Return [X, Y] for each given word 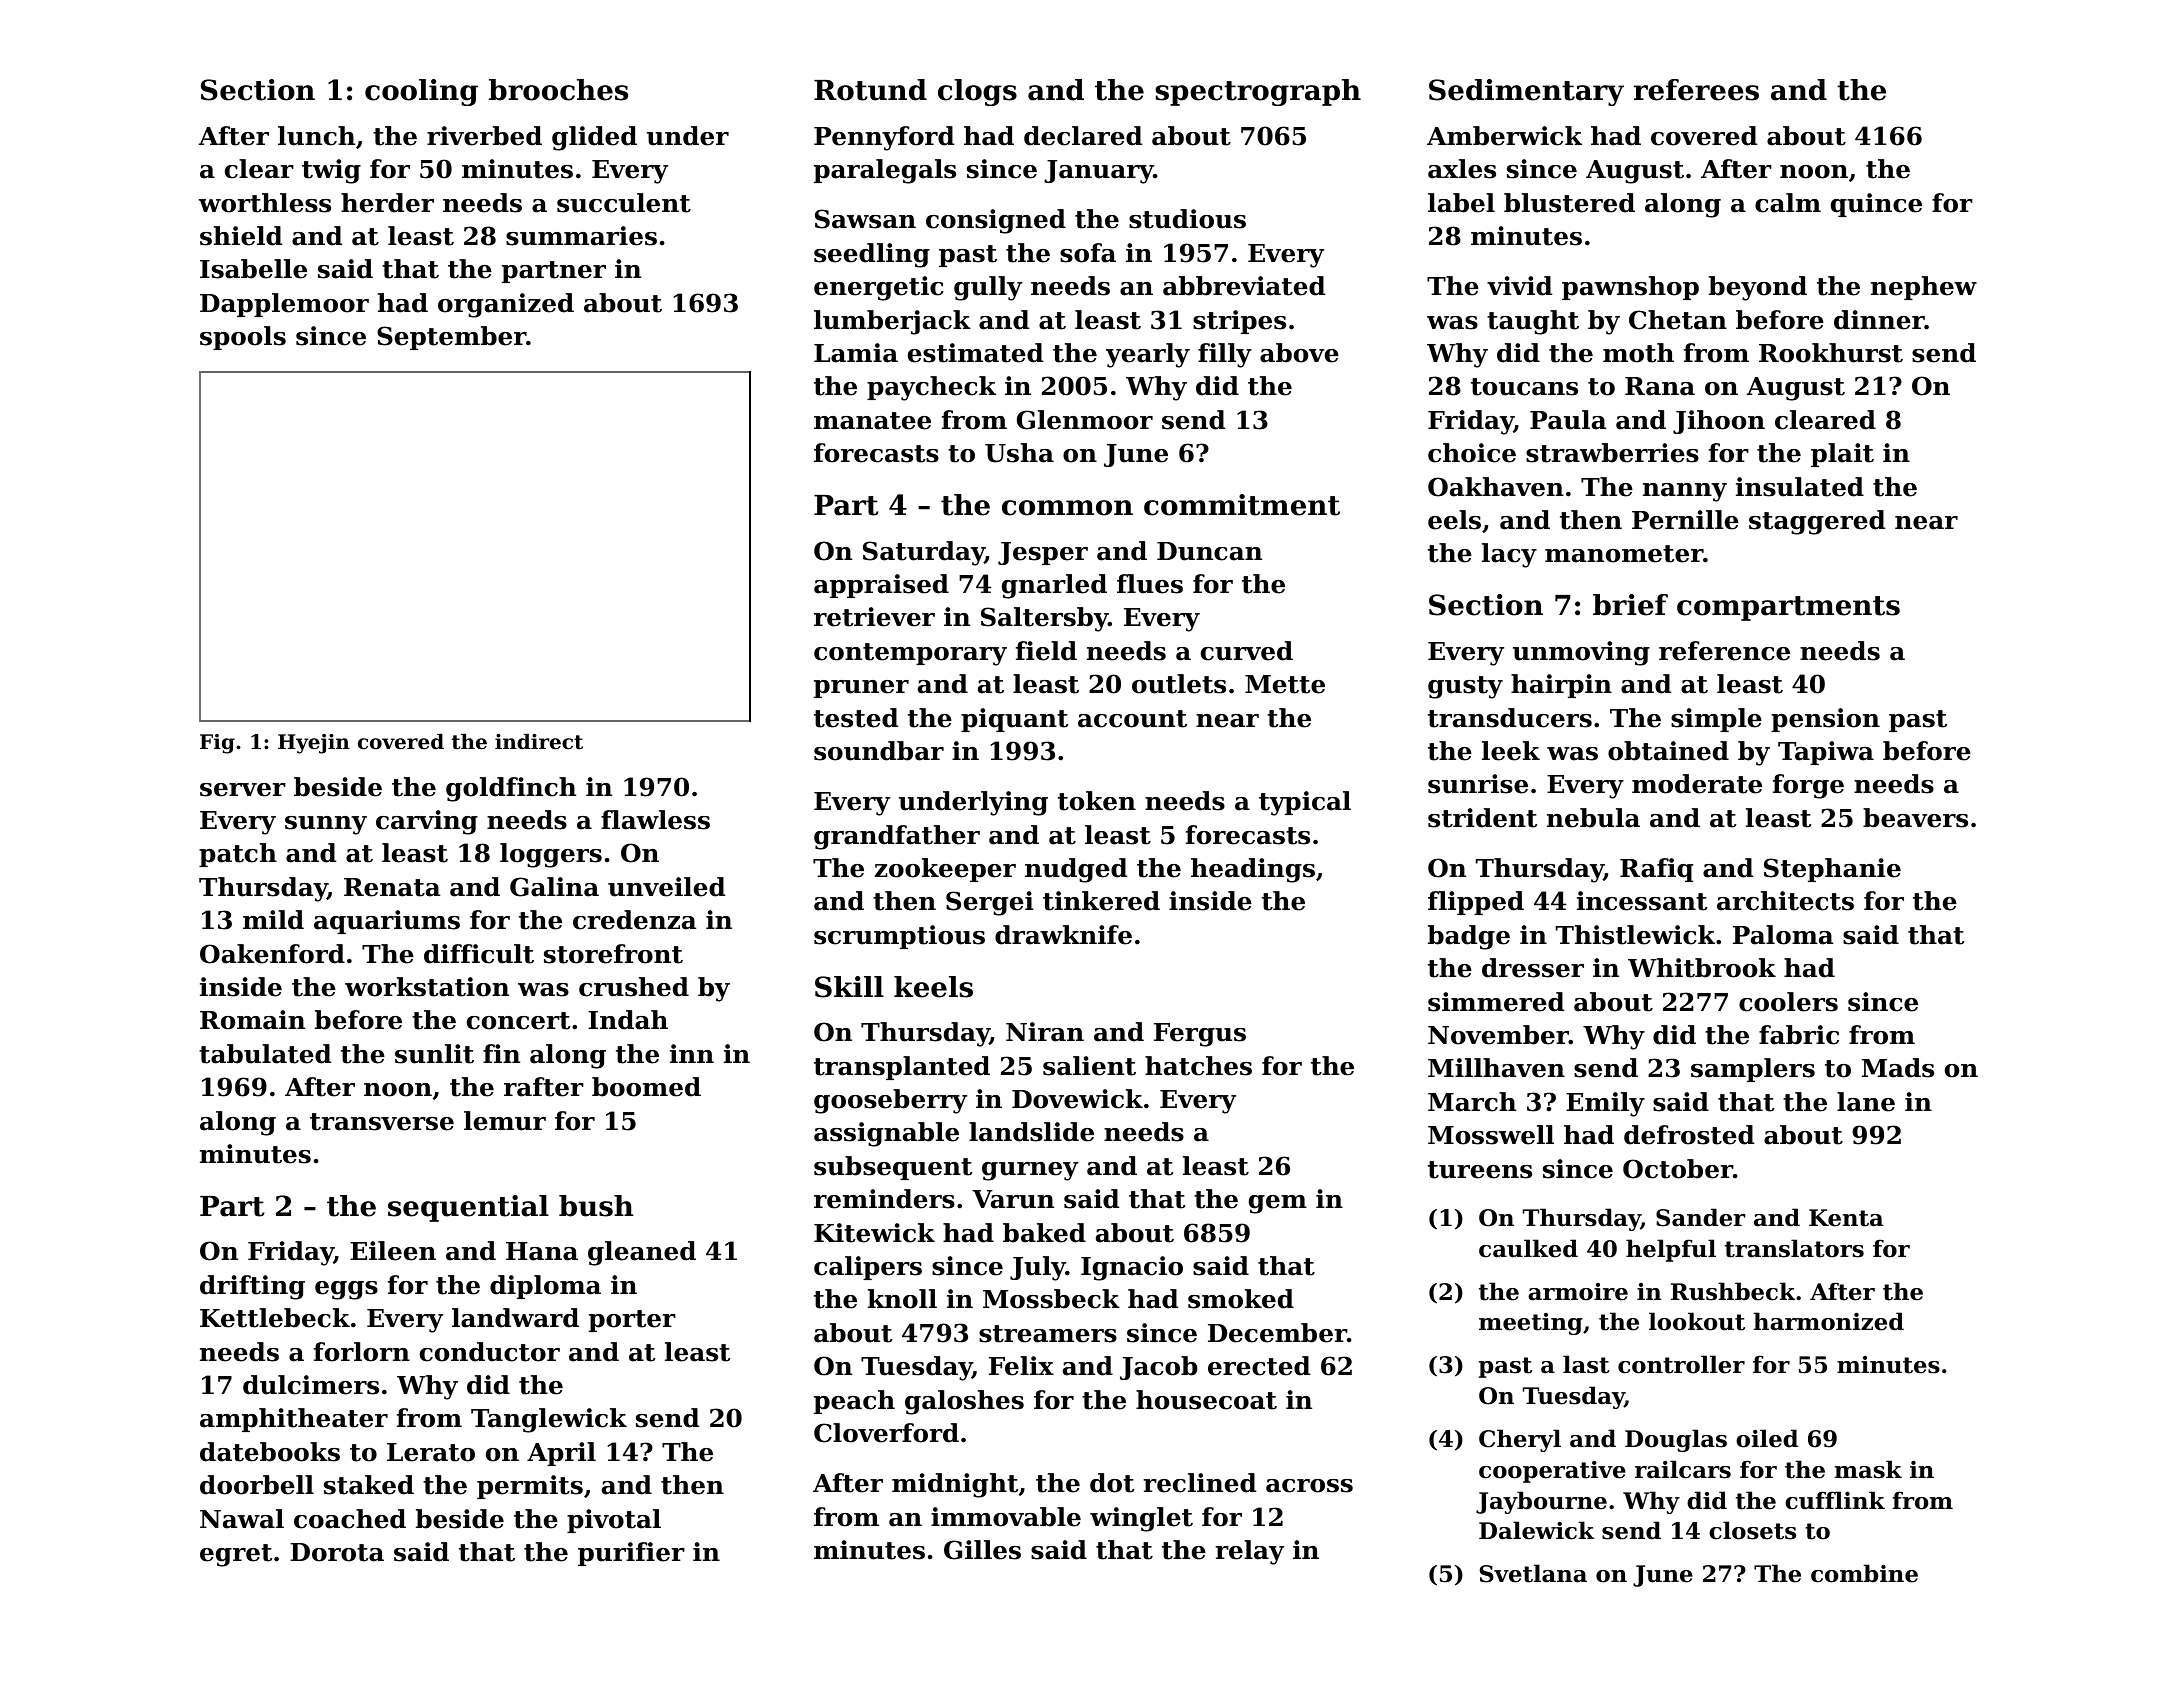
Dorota [337, 1552]
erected [1259, 1366]
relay [1250, 1552]
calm [1788, 203]
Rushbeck [1733, 1291]
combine [1864, 1573]
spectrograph [1258, 92]
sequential [468, 1208]
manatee [872, 421]
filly [1225, 355]
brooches [558, 90]
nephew [1924, 288]
